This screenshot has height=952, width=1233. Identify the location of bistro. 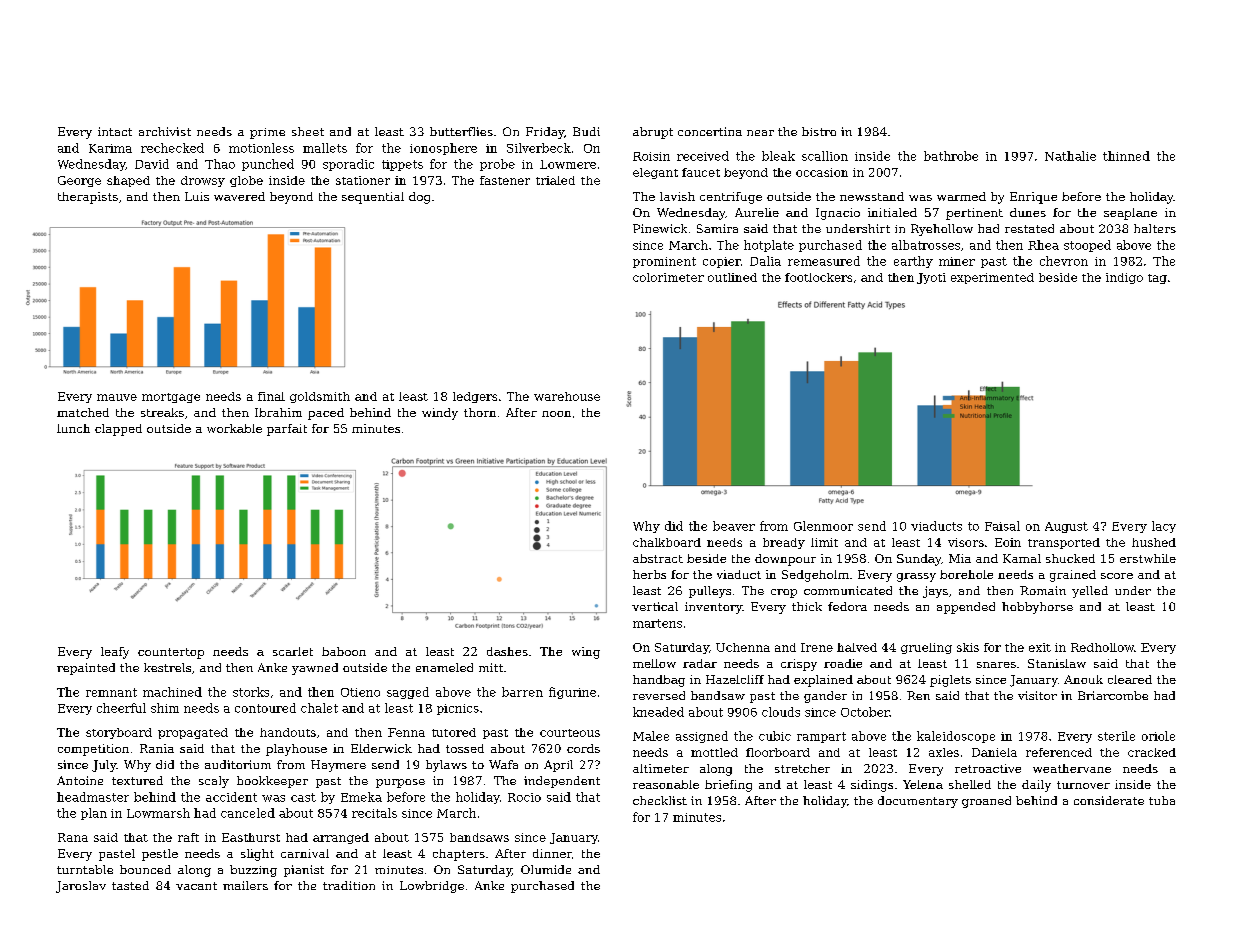
(819, 131).
